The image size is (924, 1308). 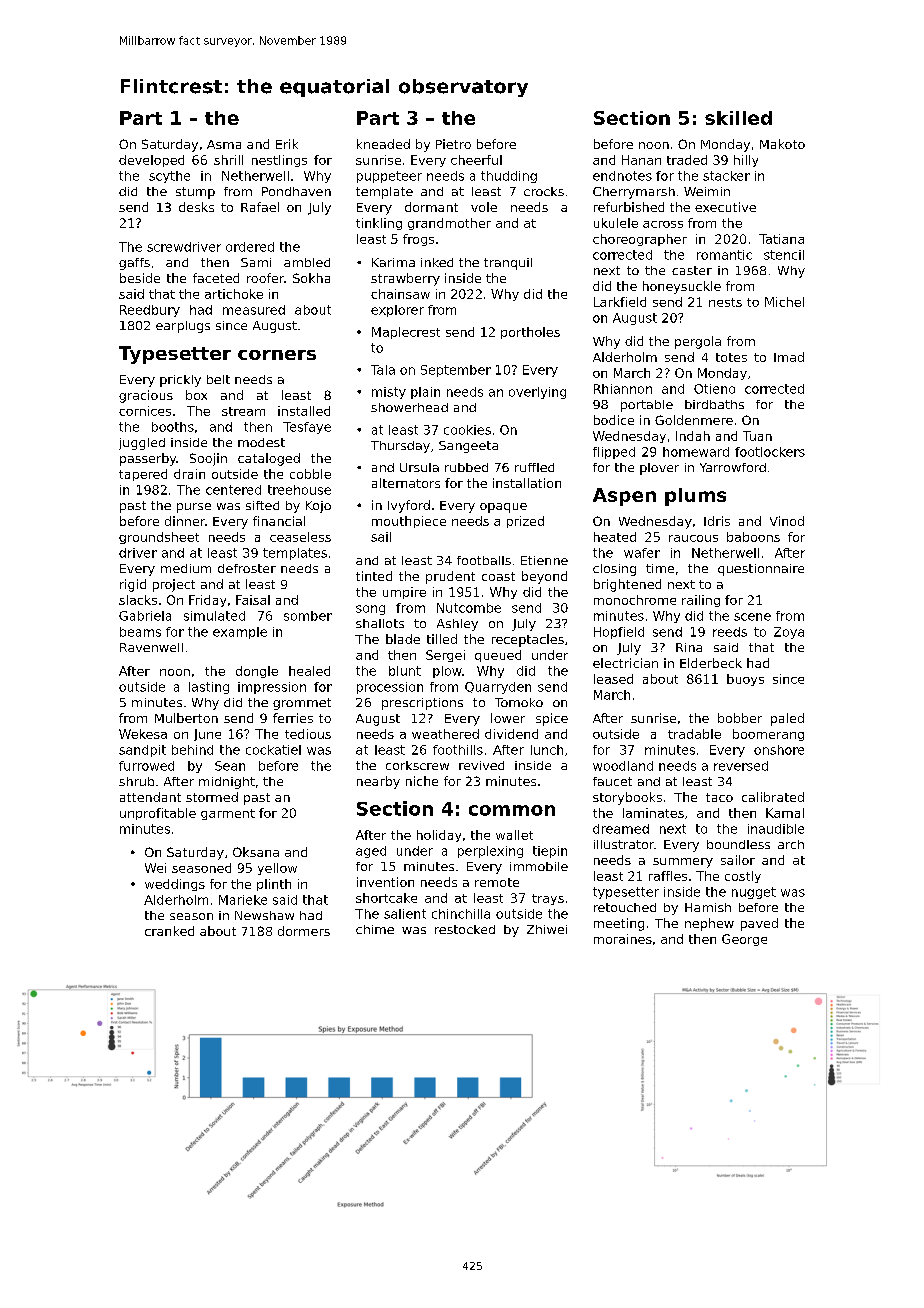 I want to click on restocked, so click(x=465, y=929).
